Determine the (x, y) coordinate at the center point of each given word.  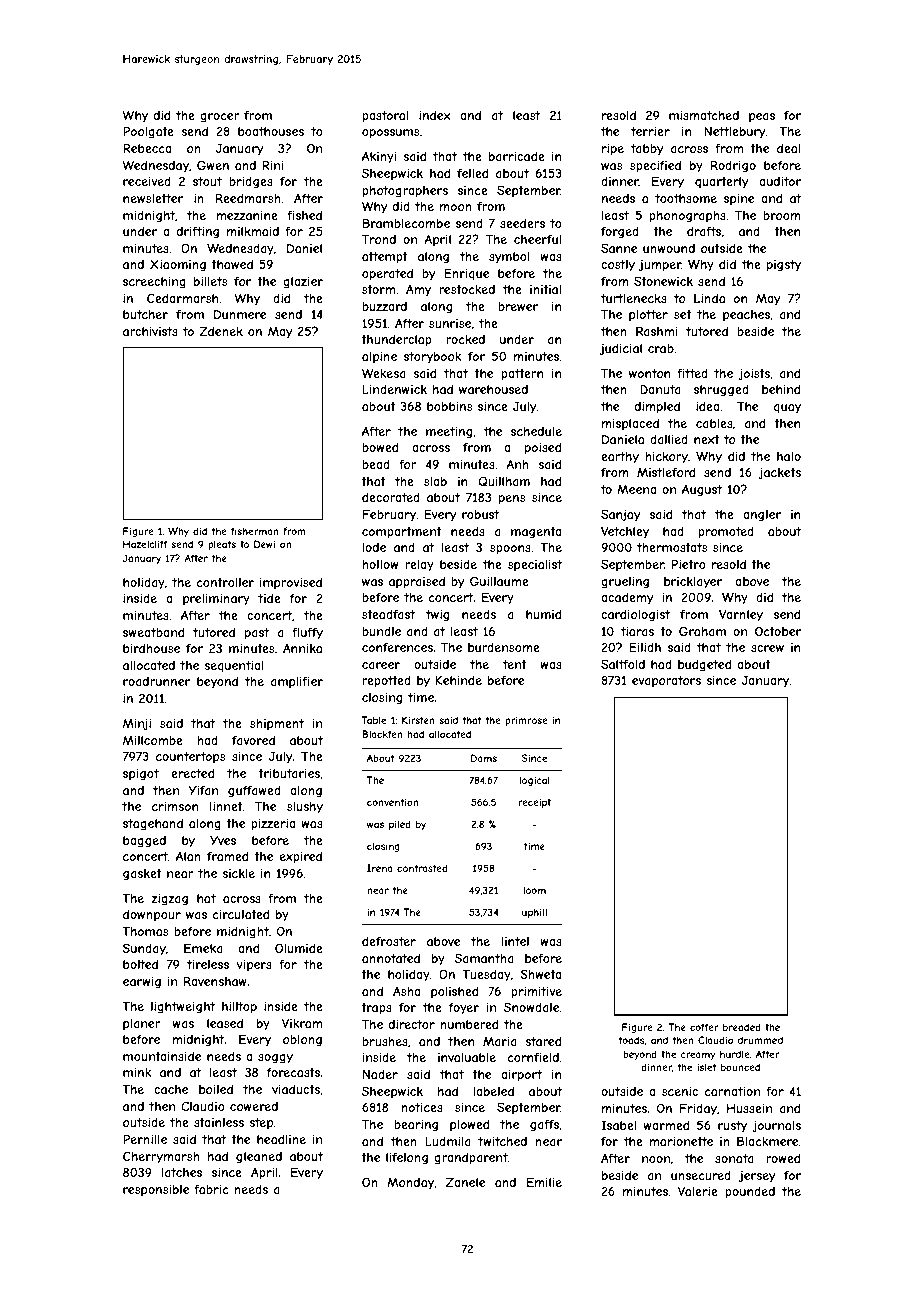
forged (620, 232)
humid (543, 614)
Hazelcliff (145, 544)
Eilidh (645, 647)
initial (545, 289)
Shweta (540, 974)
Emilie (544, 1182)
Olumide (299, 948)
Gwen (213, 165)
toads (631, 1040)
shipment (277, 725)
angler (762, 516)
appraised (417, 583)
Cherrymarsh (161, 1157)
